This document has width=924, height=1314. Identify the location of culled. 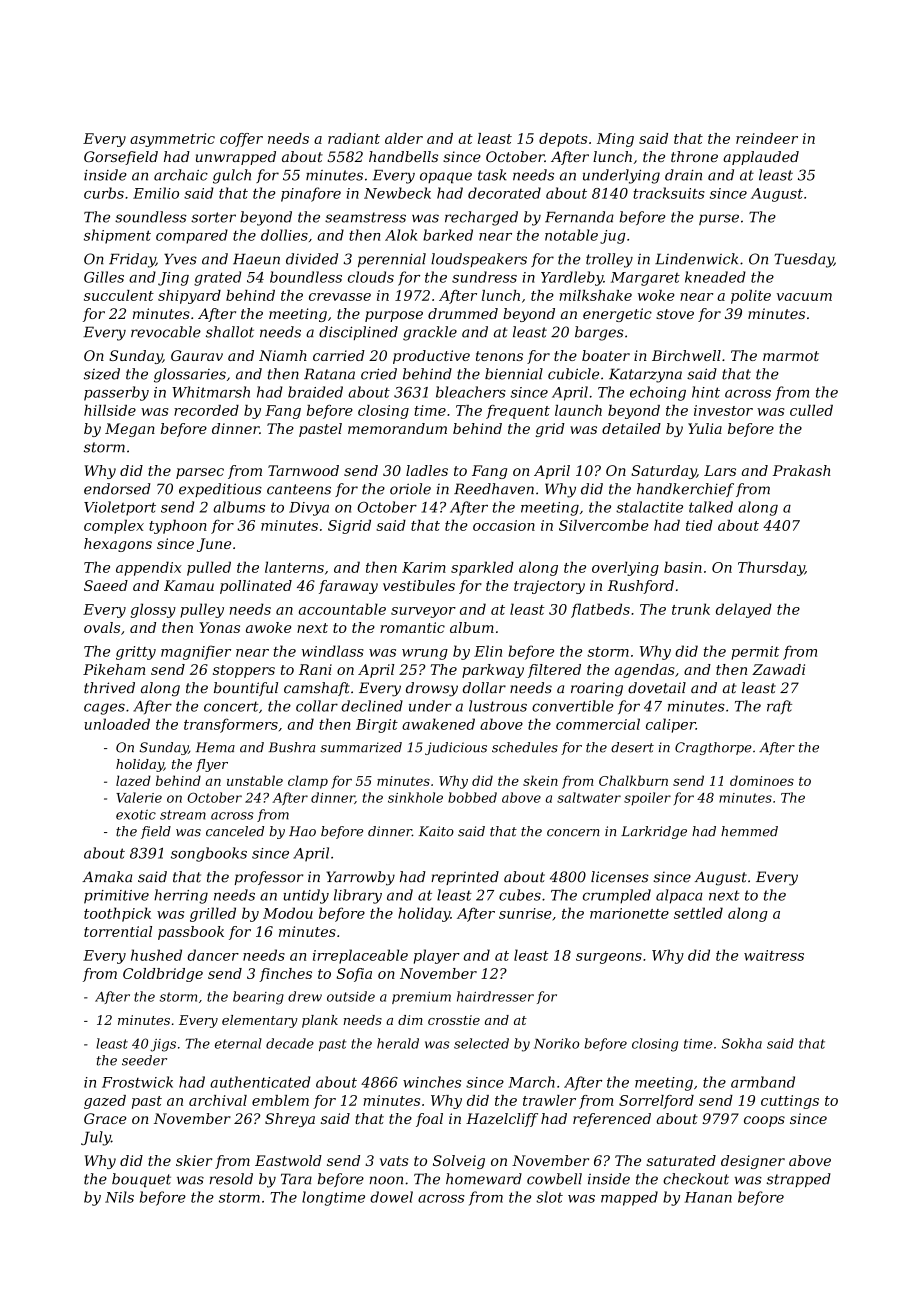
(811, 410).
